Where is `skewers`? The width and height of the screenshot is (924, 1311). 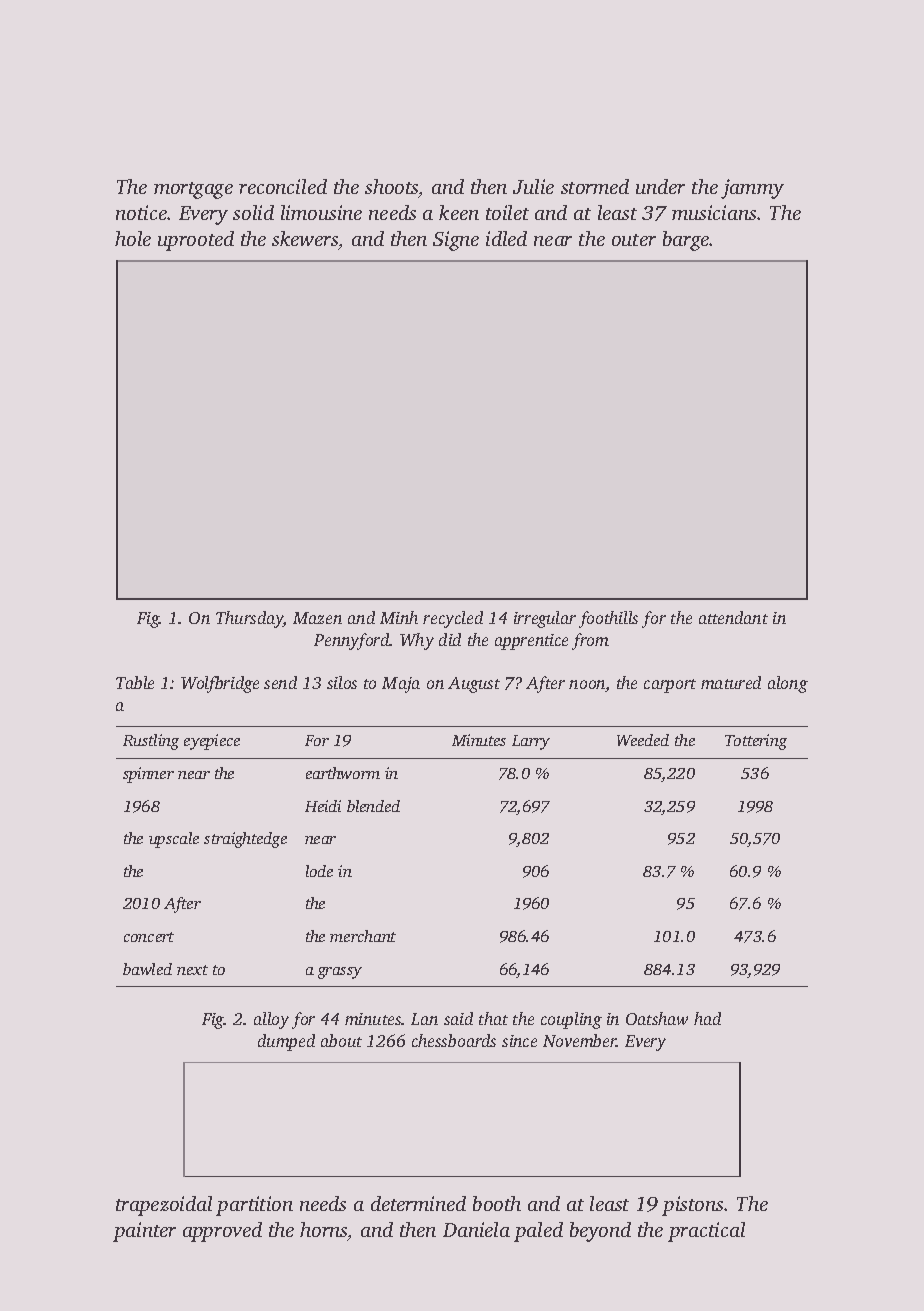
skewers is located at coordinates (305, 238).
